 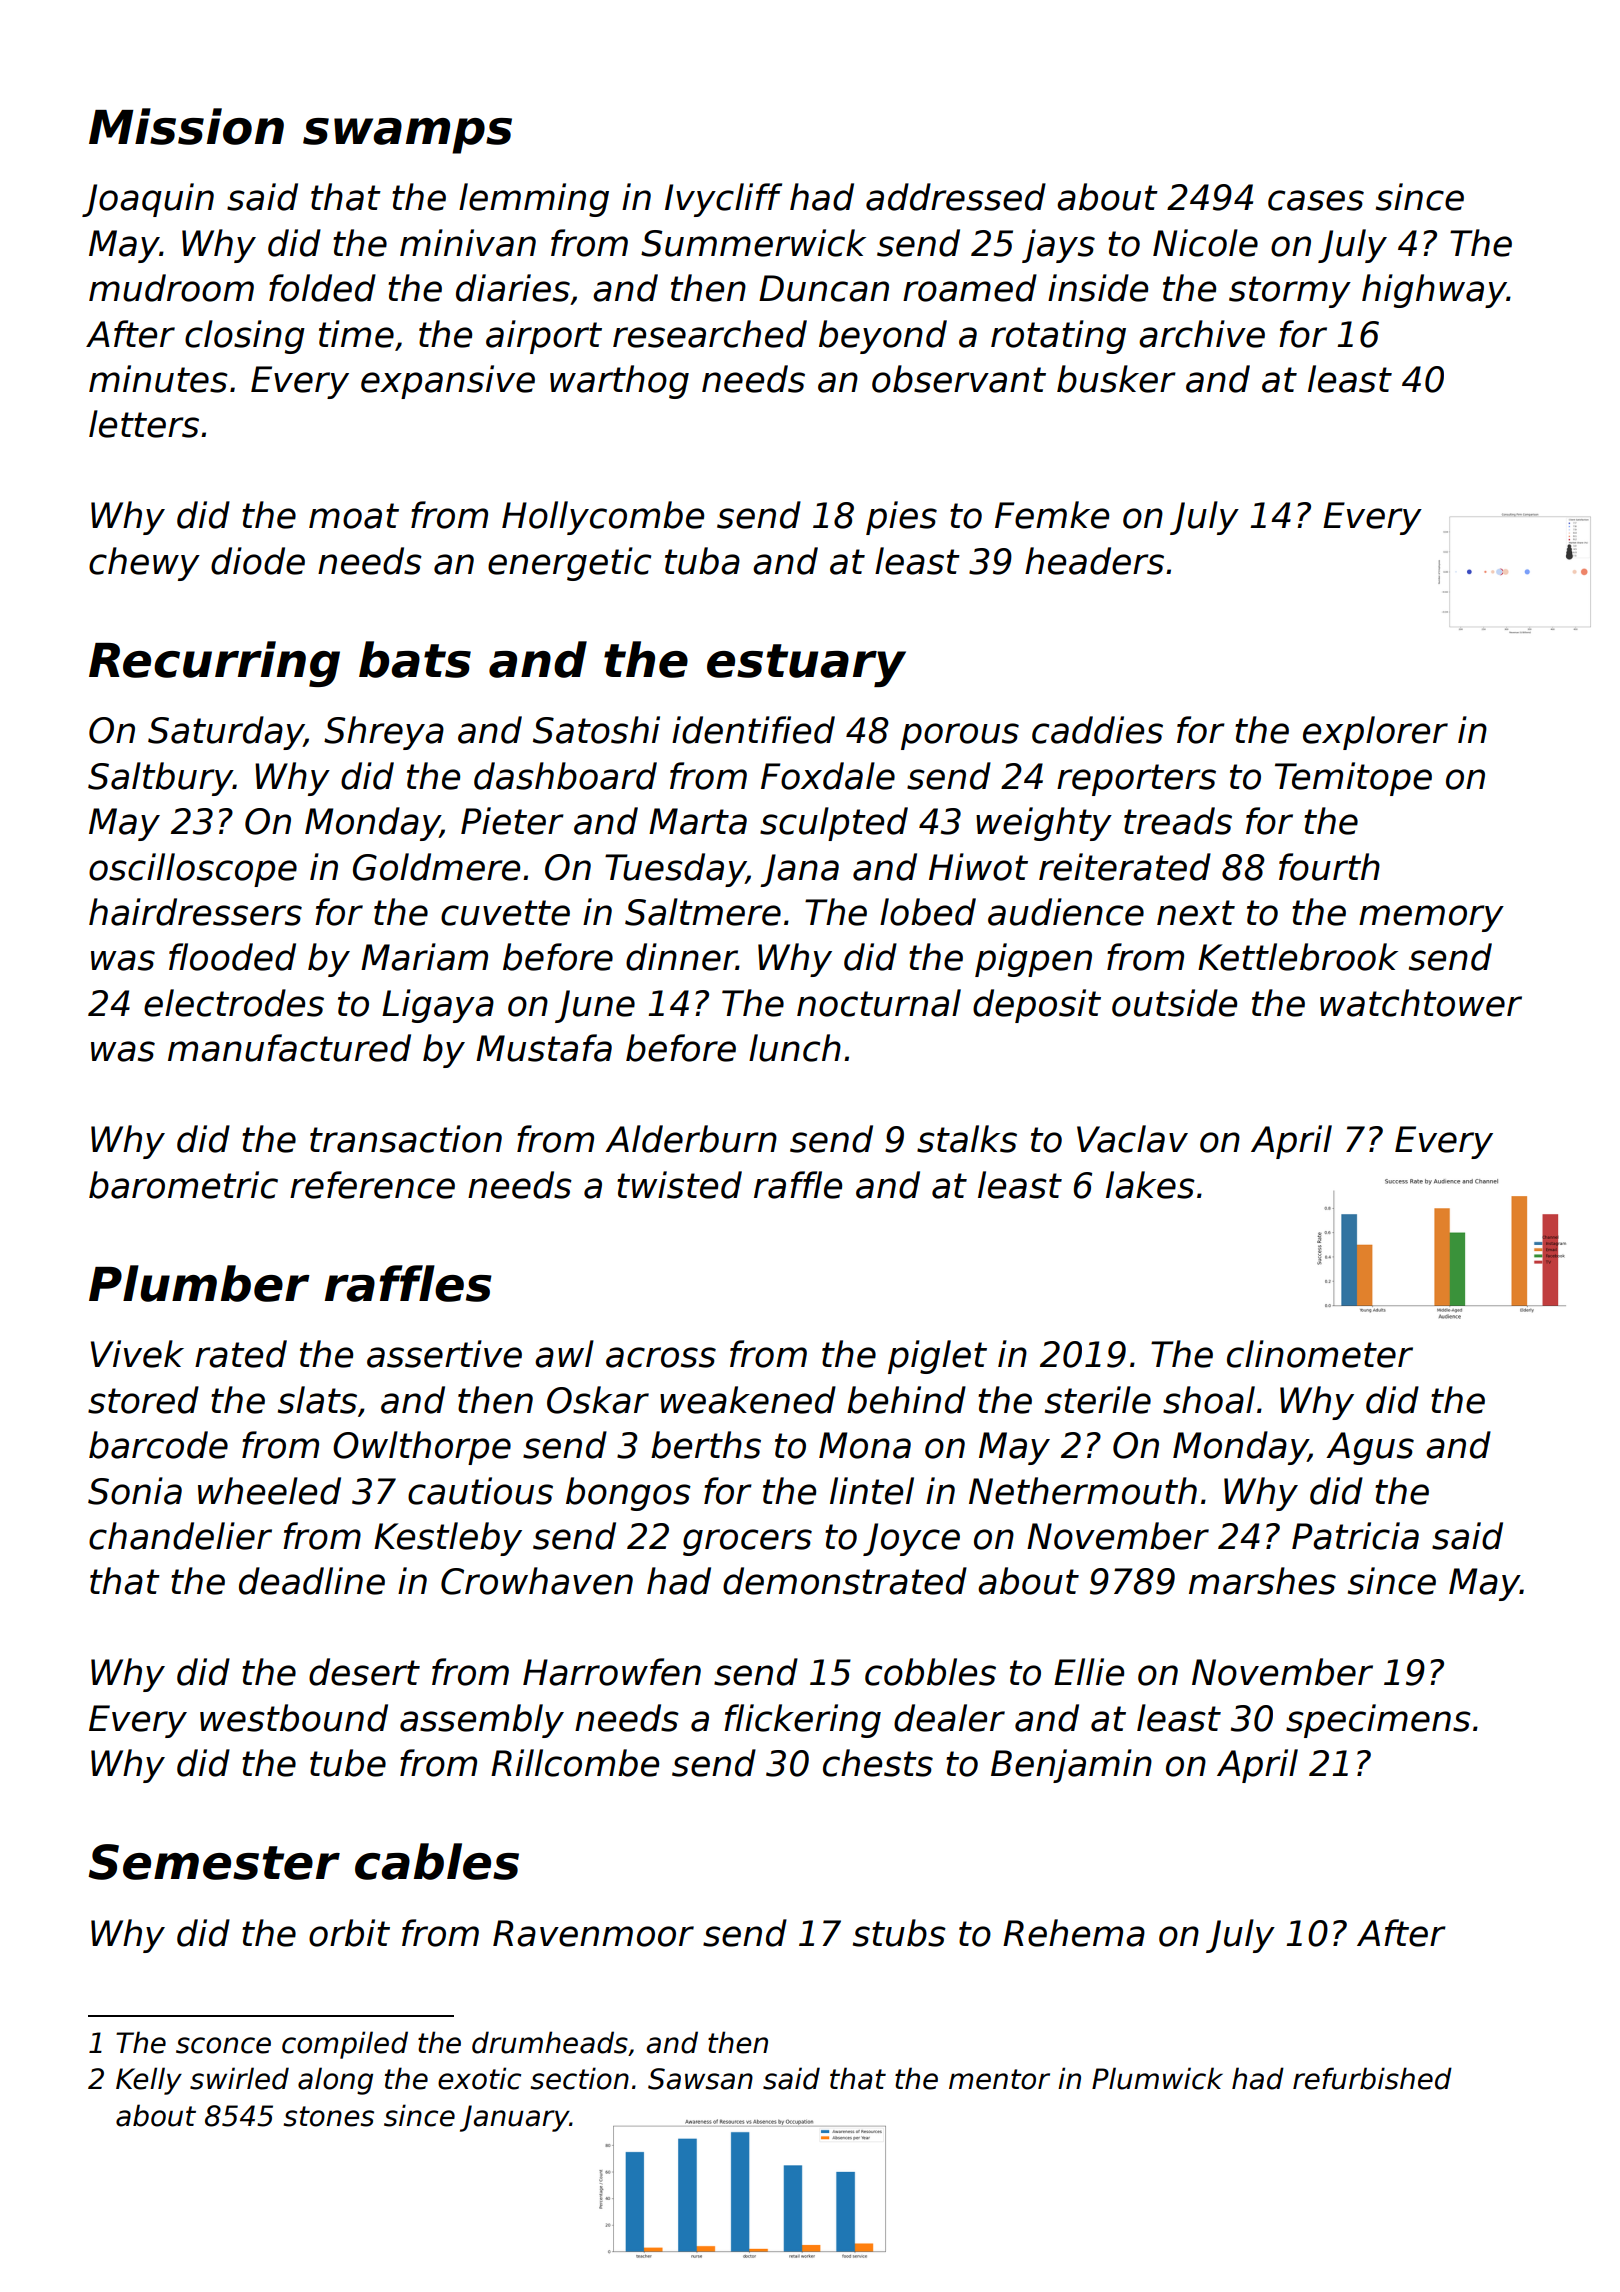 What do you see at coordinates (258, 561) in the image?
I see `diode` at bounding box center [258, 561].
